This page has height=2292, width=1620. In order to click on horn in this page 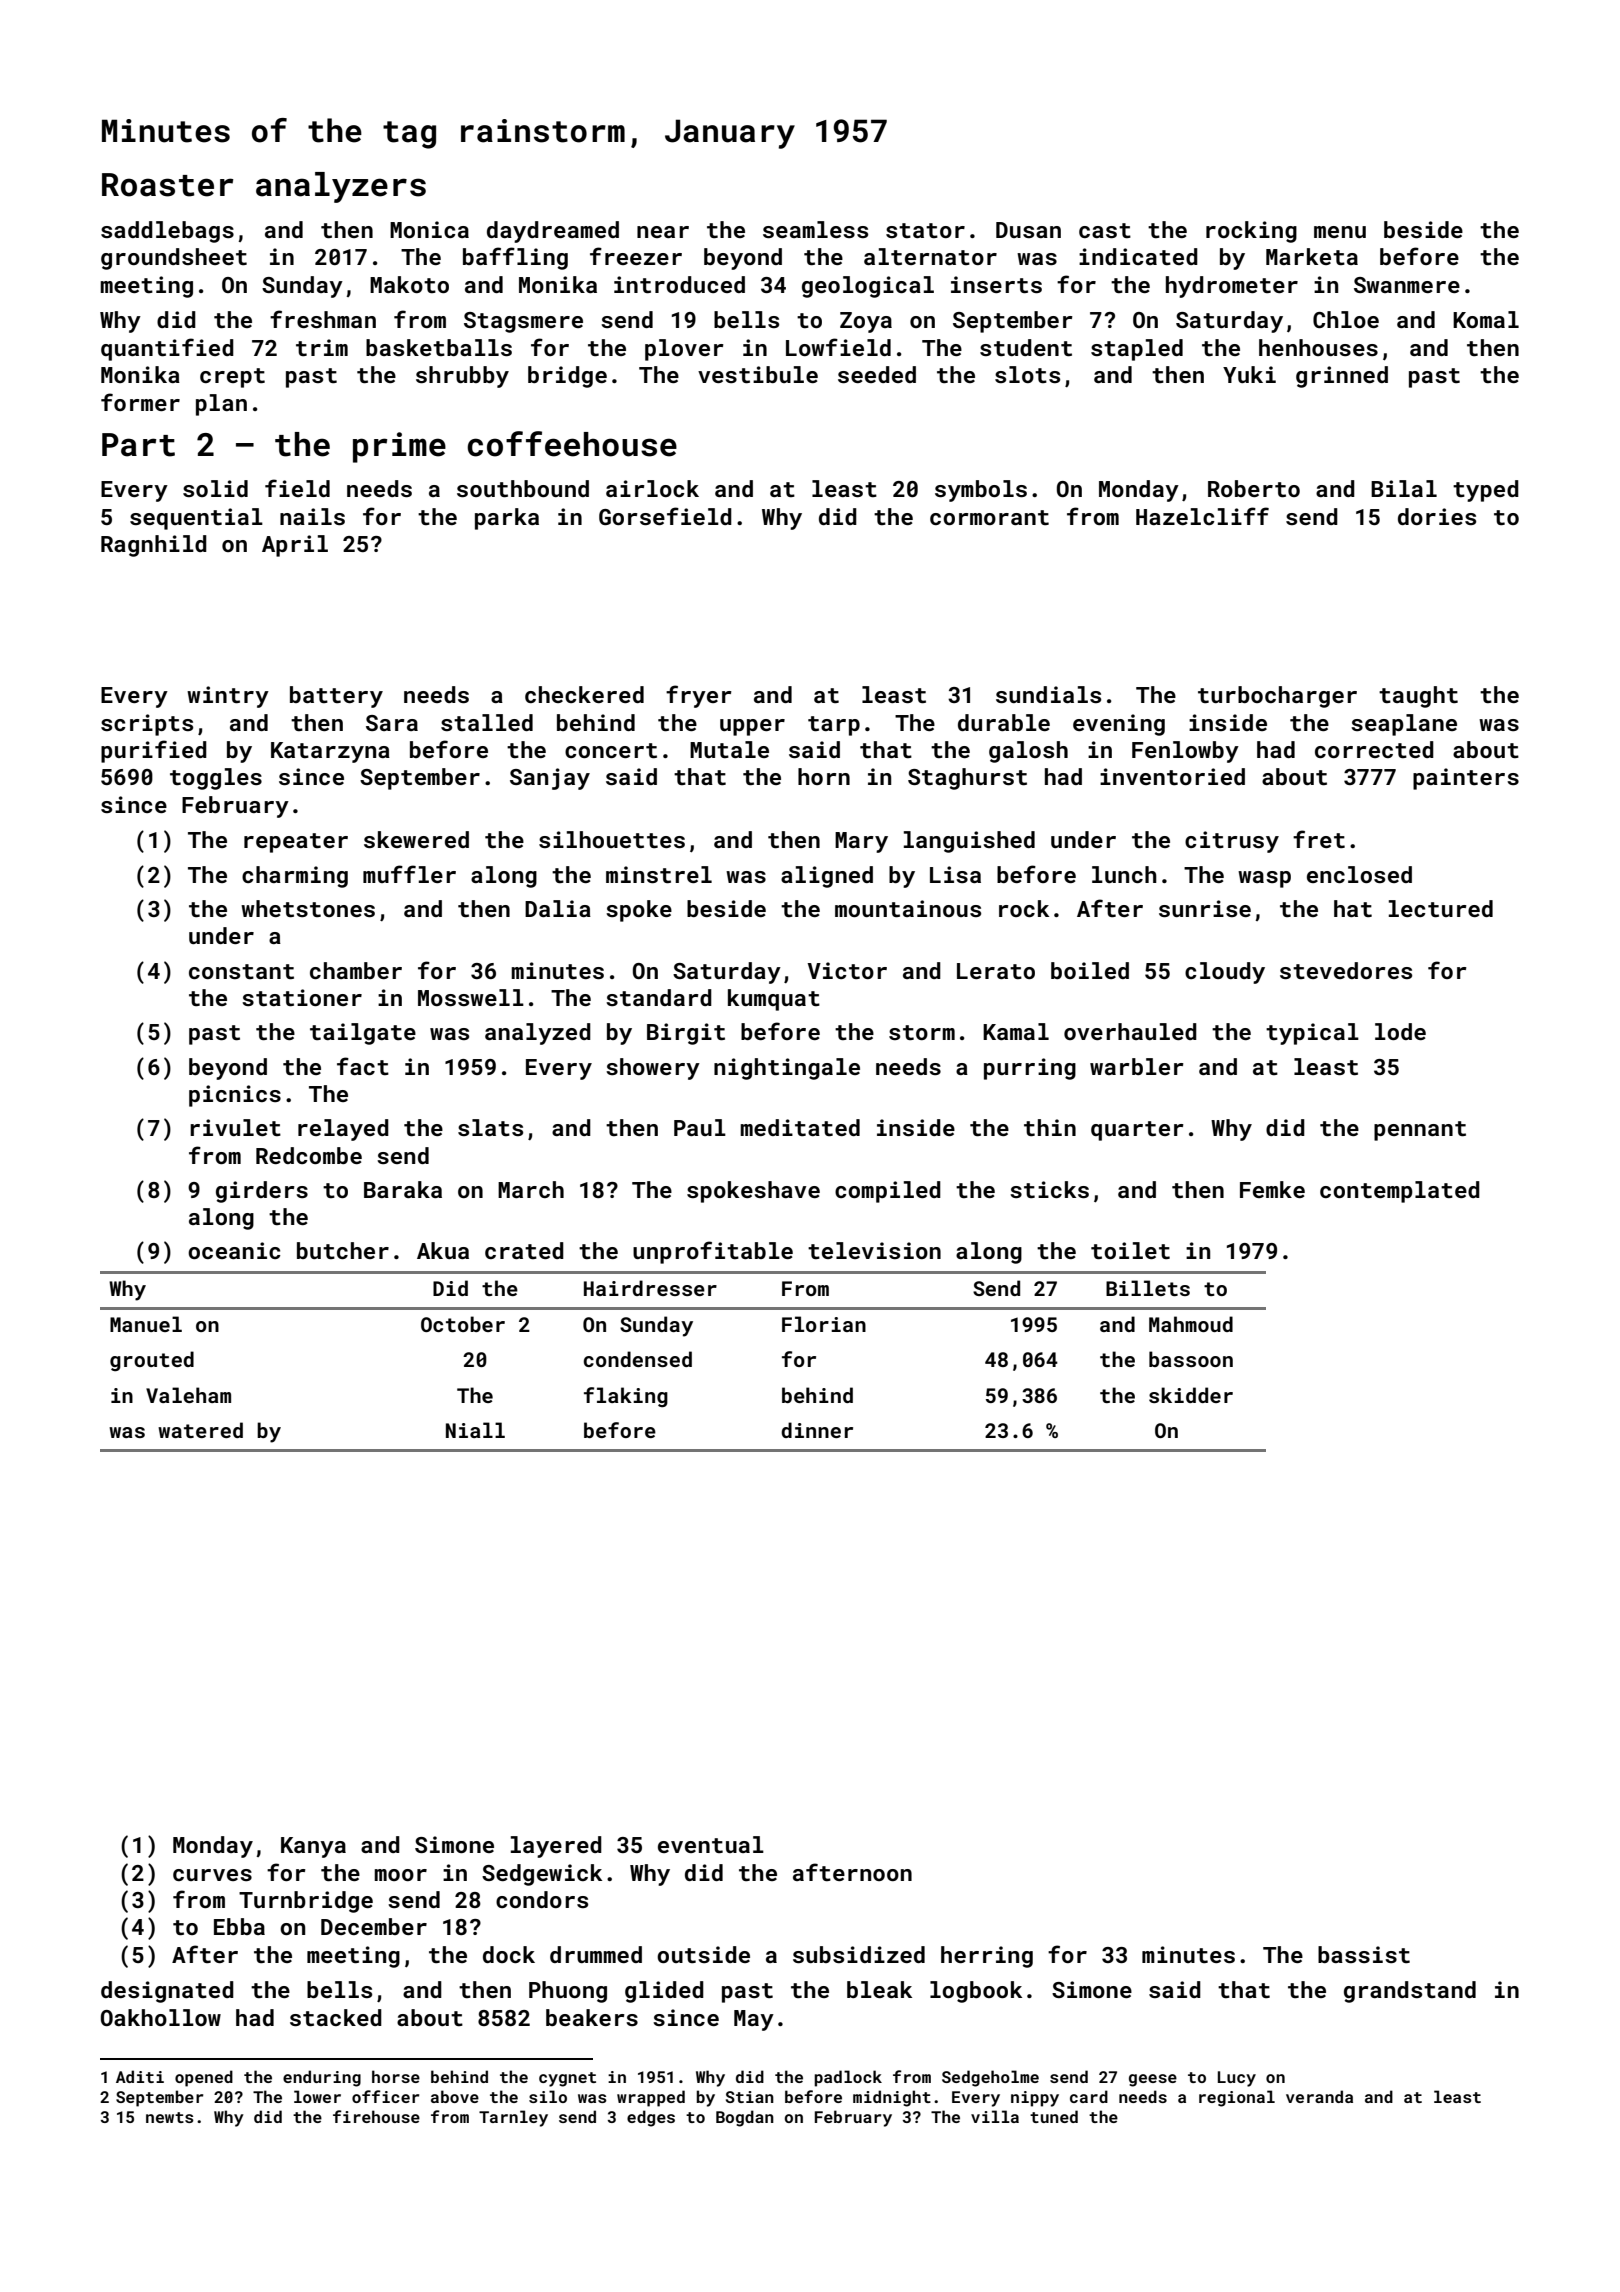, I will do `click(824, 776)`.
